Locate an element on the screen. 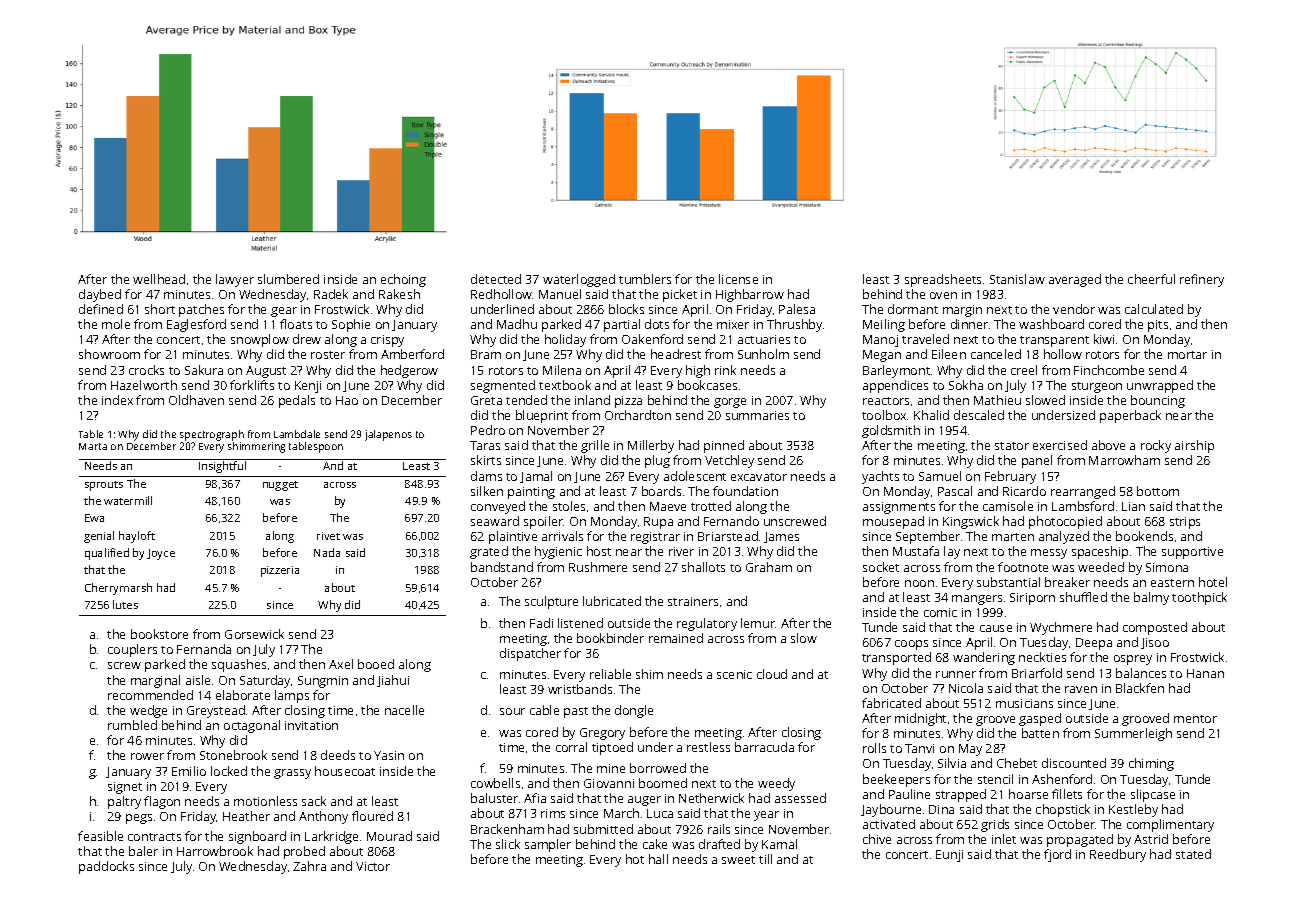 Image resolution: width=1308 pixels, height=924 pixels. slumbered is located at coordinates (288, 279).
